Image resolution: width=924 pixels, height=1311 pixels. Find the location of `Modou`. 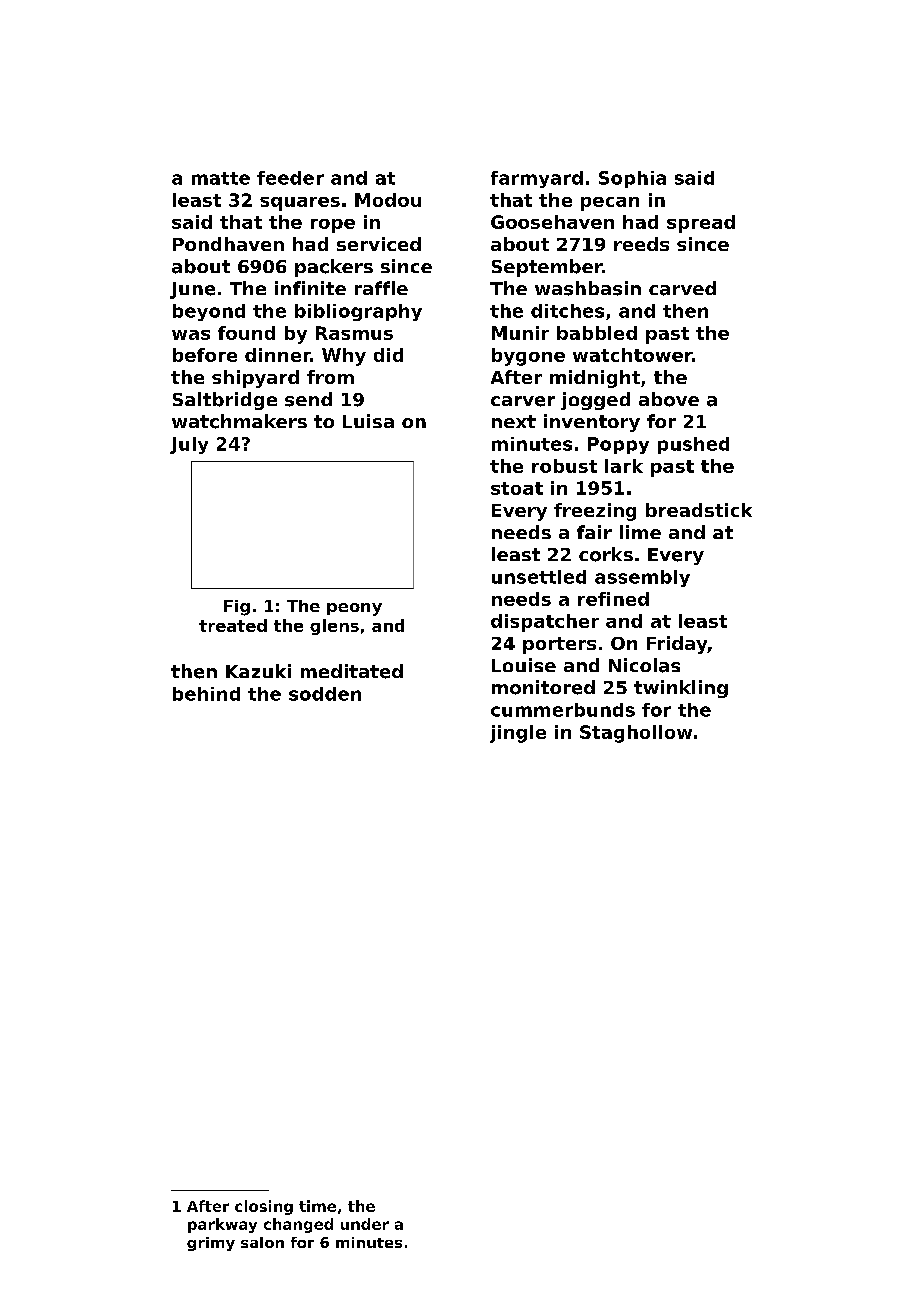

Modou is located at coordinates (388, 200).
